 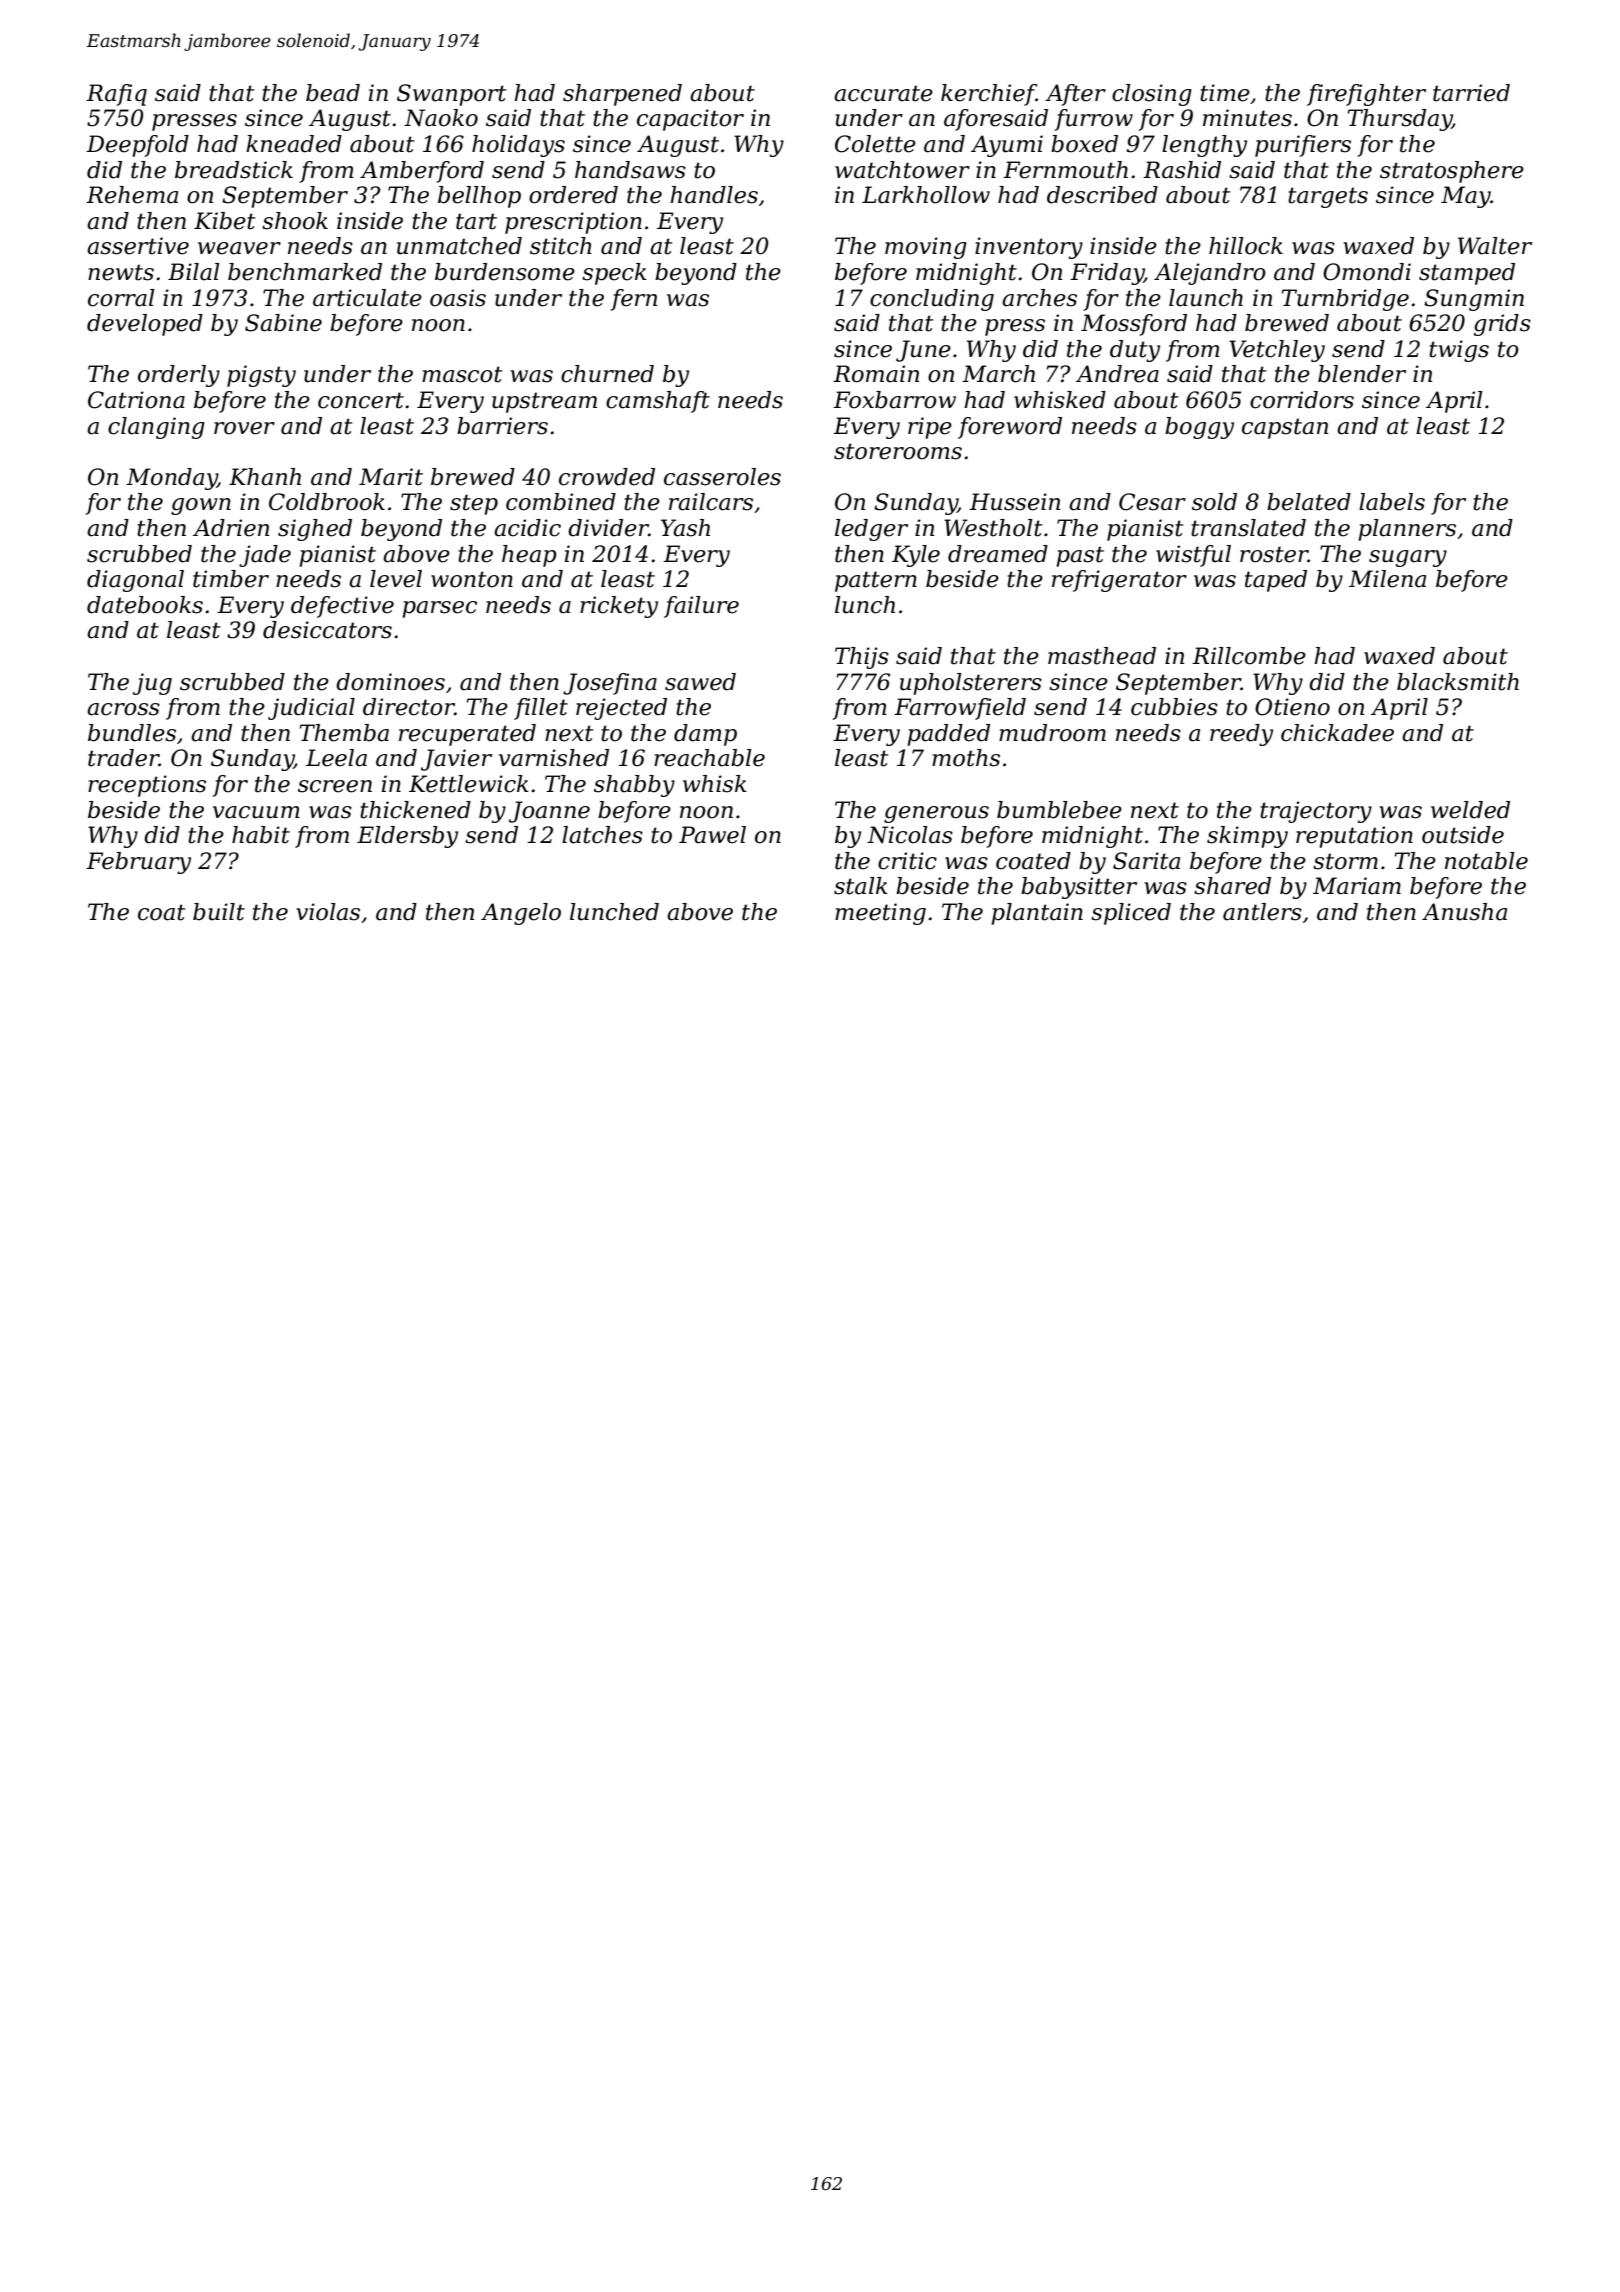 What do you see at coordinates (1328, 197) in the page?
I see `targets` at bounding box center [1328, 197].
